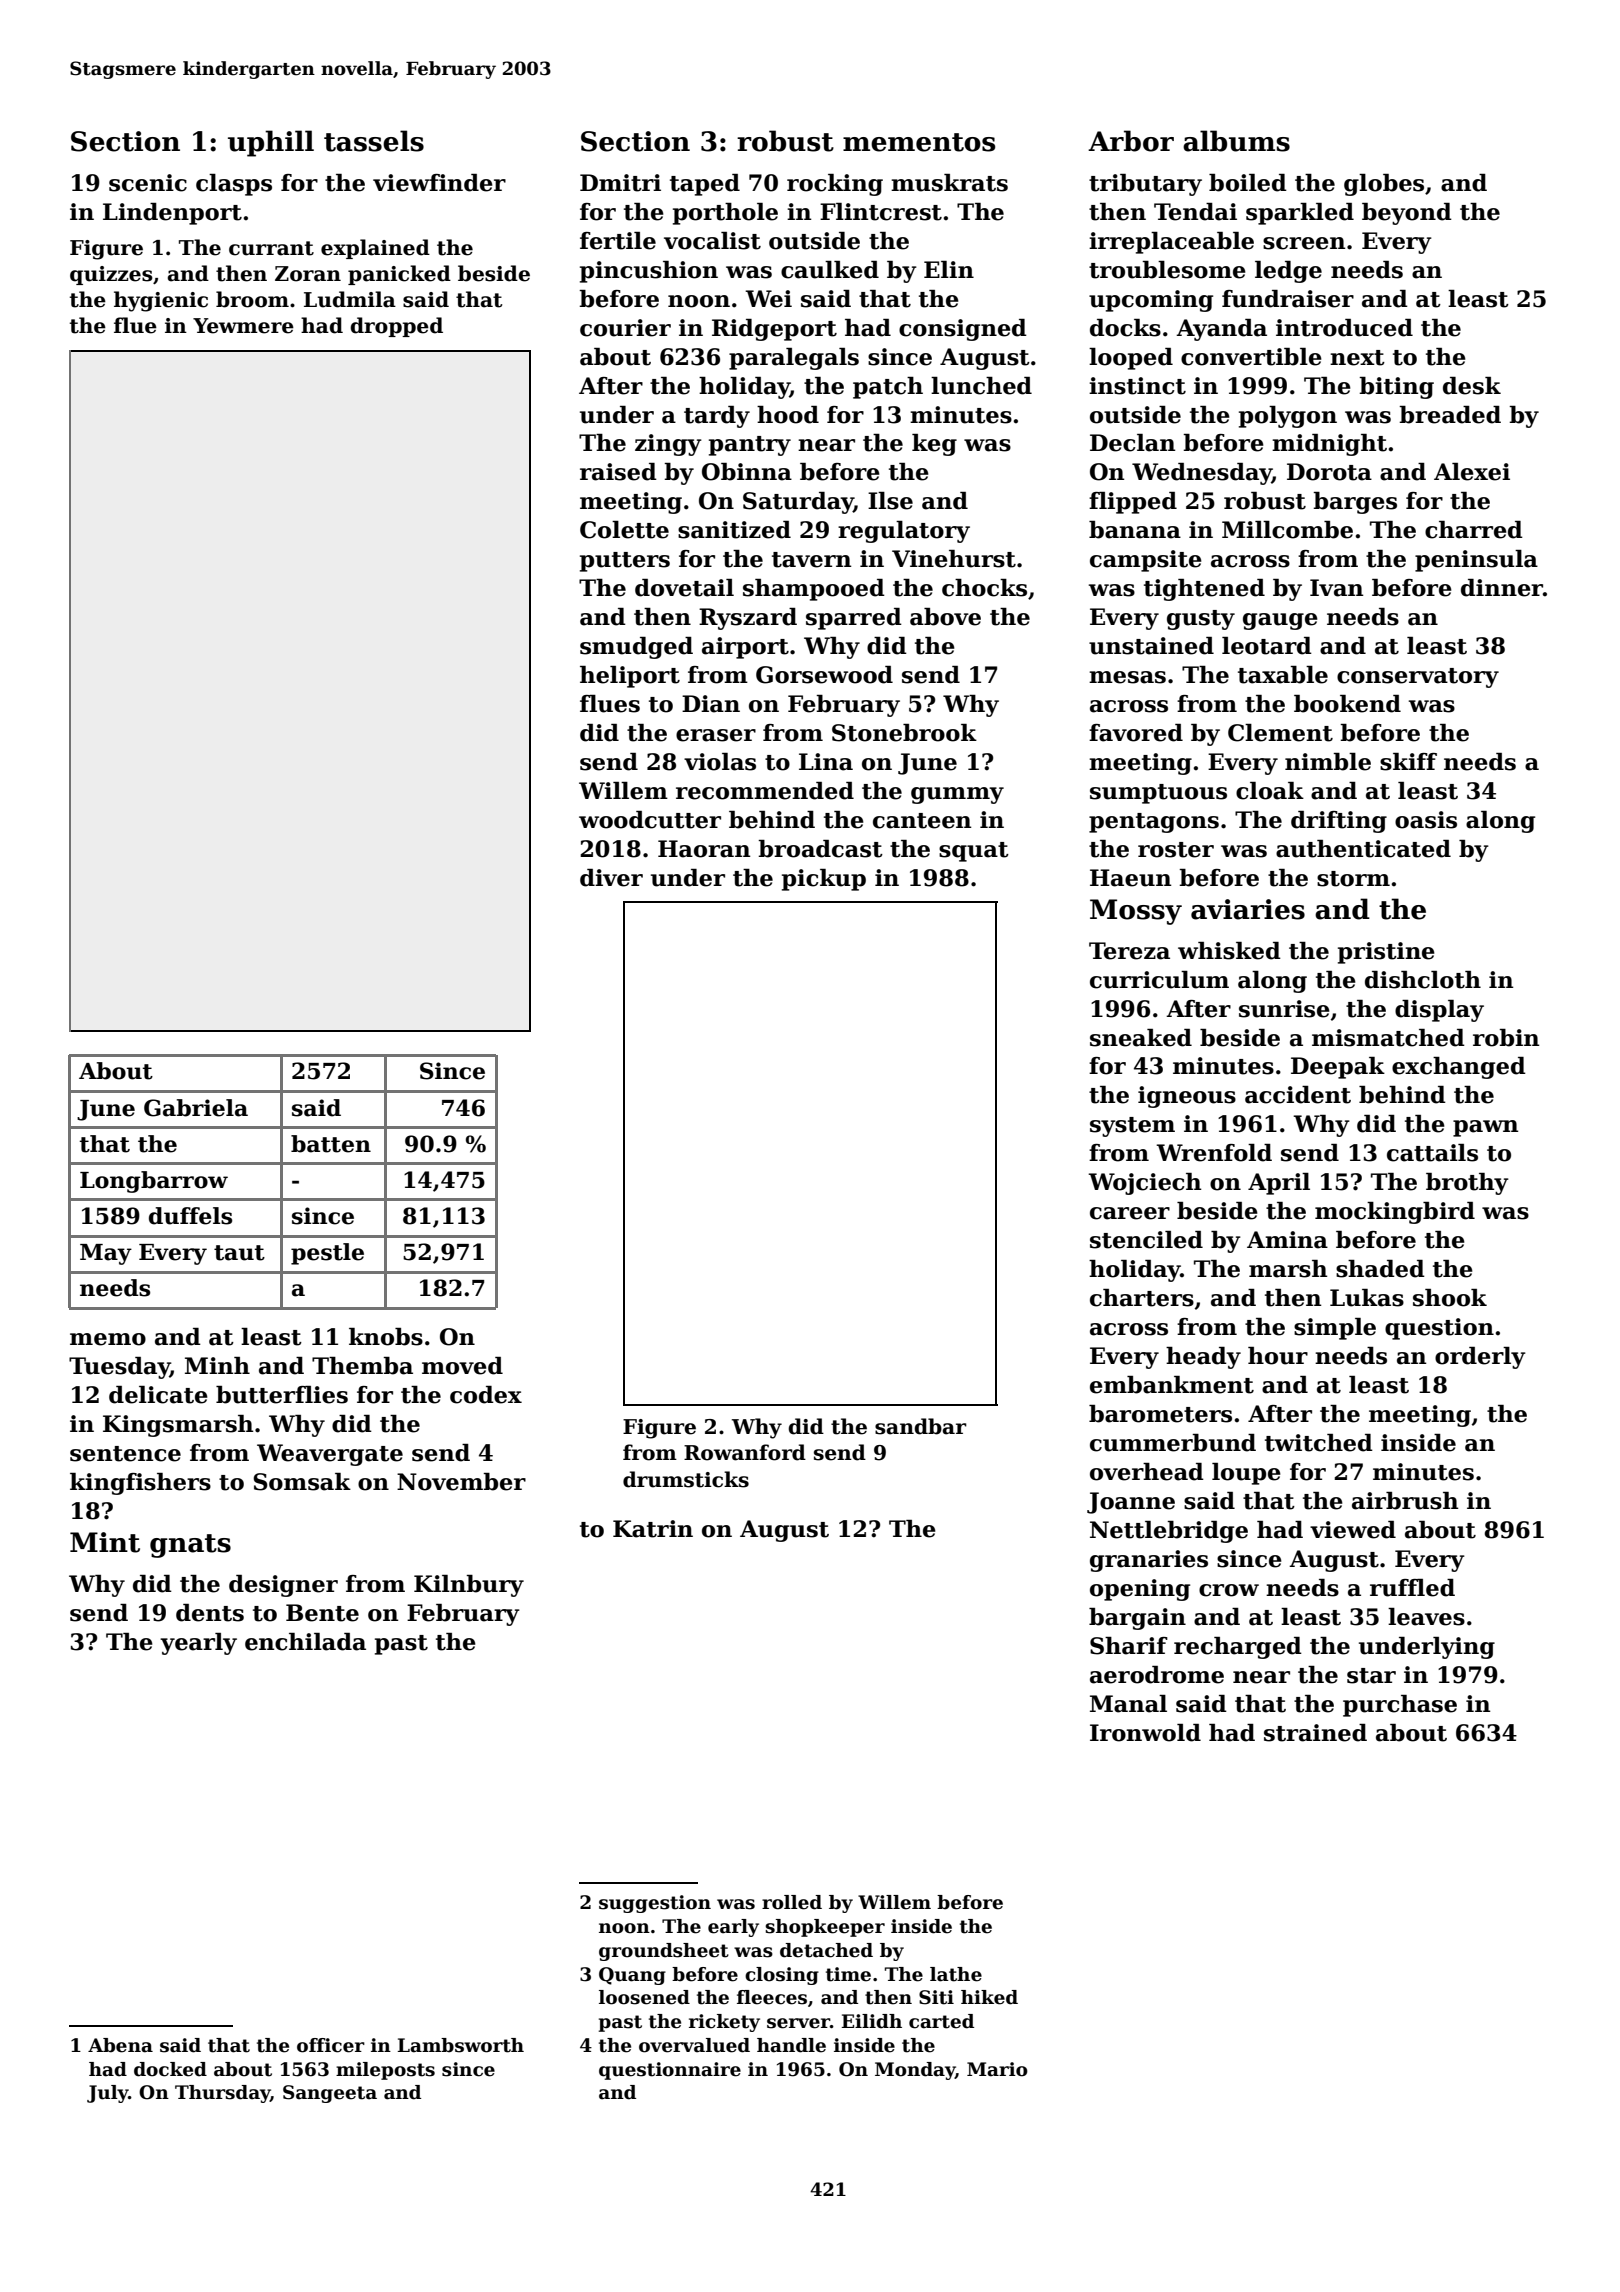 This screenshot has height=2292, width=1620. Describe the element at coordinates (1432, 1153) in the screenshot. I see `cattails` at that location.
